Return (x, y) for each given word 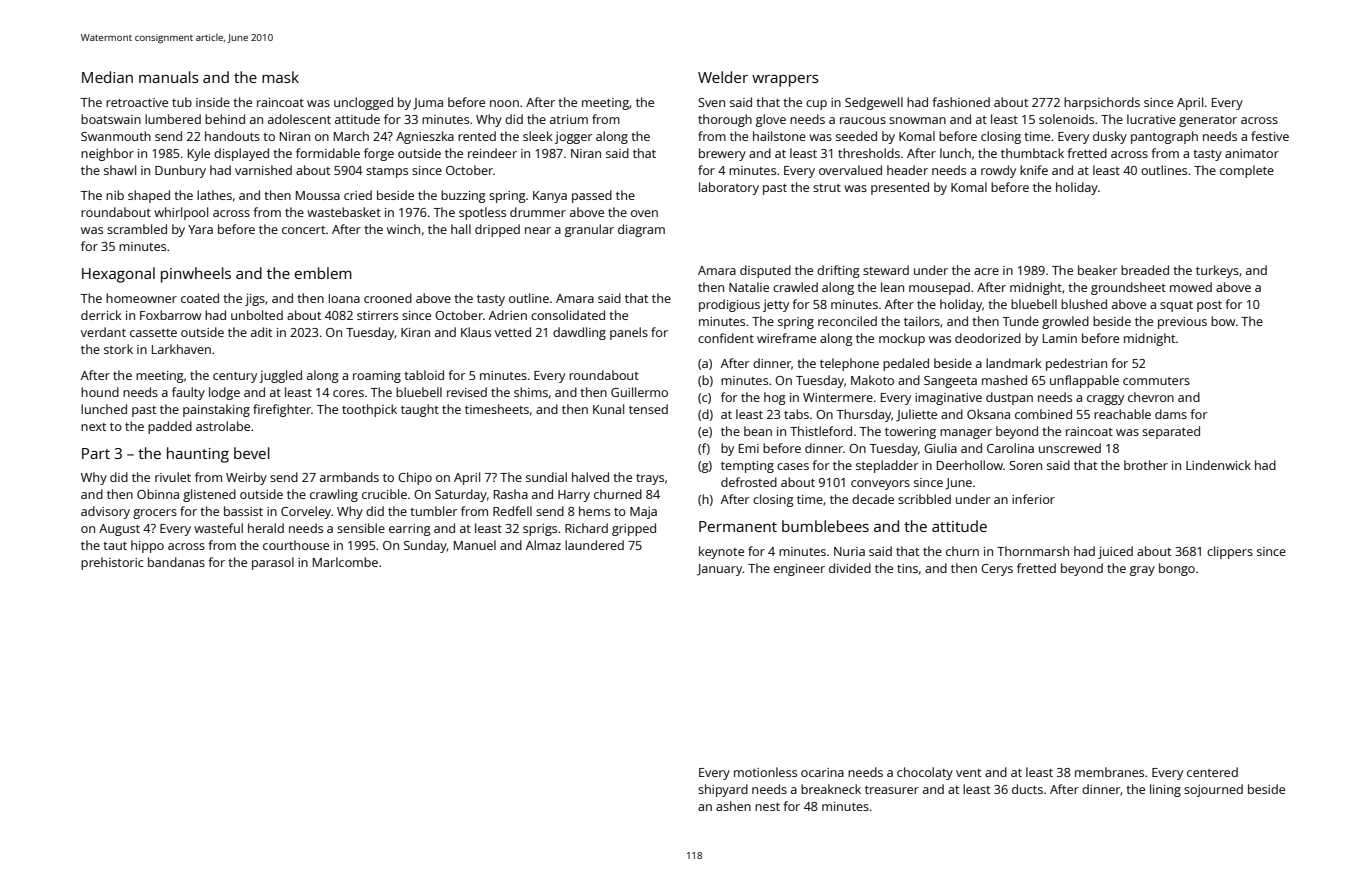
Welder (723, 77)
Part (96, 453)
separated (1171, 432)
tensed (648, 409)
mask (280, 77)
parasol (273, 563)
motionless (765, 772)
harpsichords (1102, 103)
